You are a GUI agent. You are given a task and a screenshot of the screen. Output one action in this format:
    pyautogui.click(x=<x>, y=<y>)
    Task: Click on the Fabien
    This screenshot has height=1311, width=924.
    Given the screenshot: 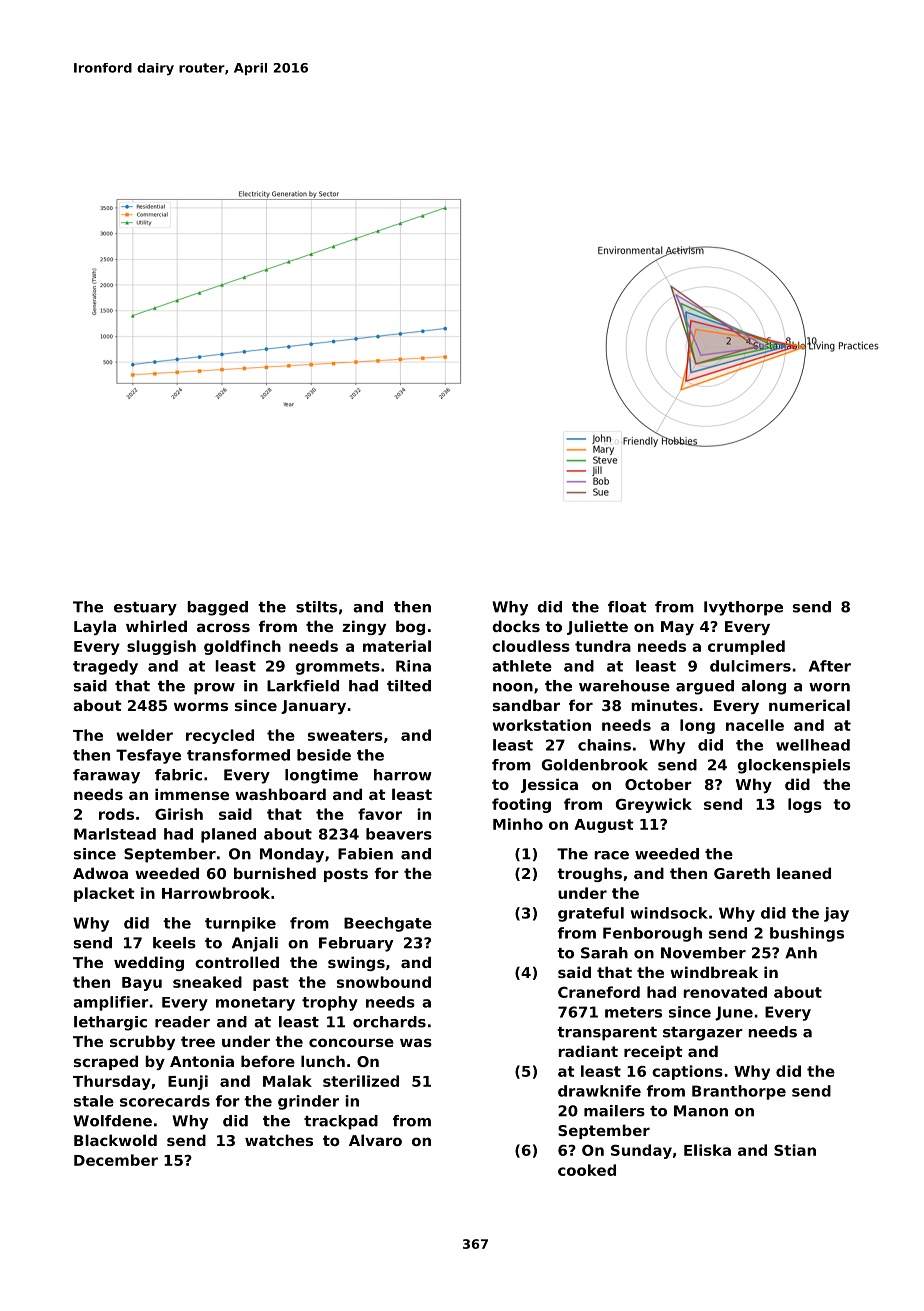 What is the action you would take?
    pyautogui.click(x=365, y=854)
